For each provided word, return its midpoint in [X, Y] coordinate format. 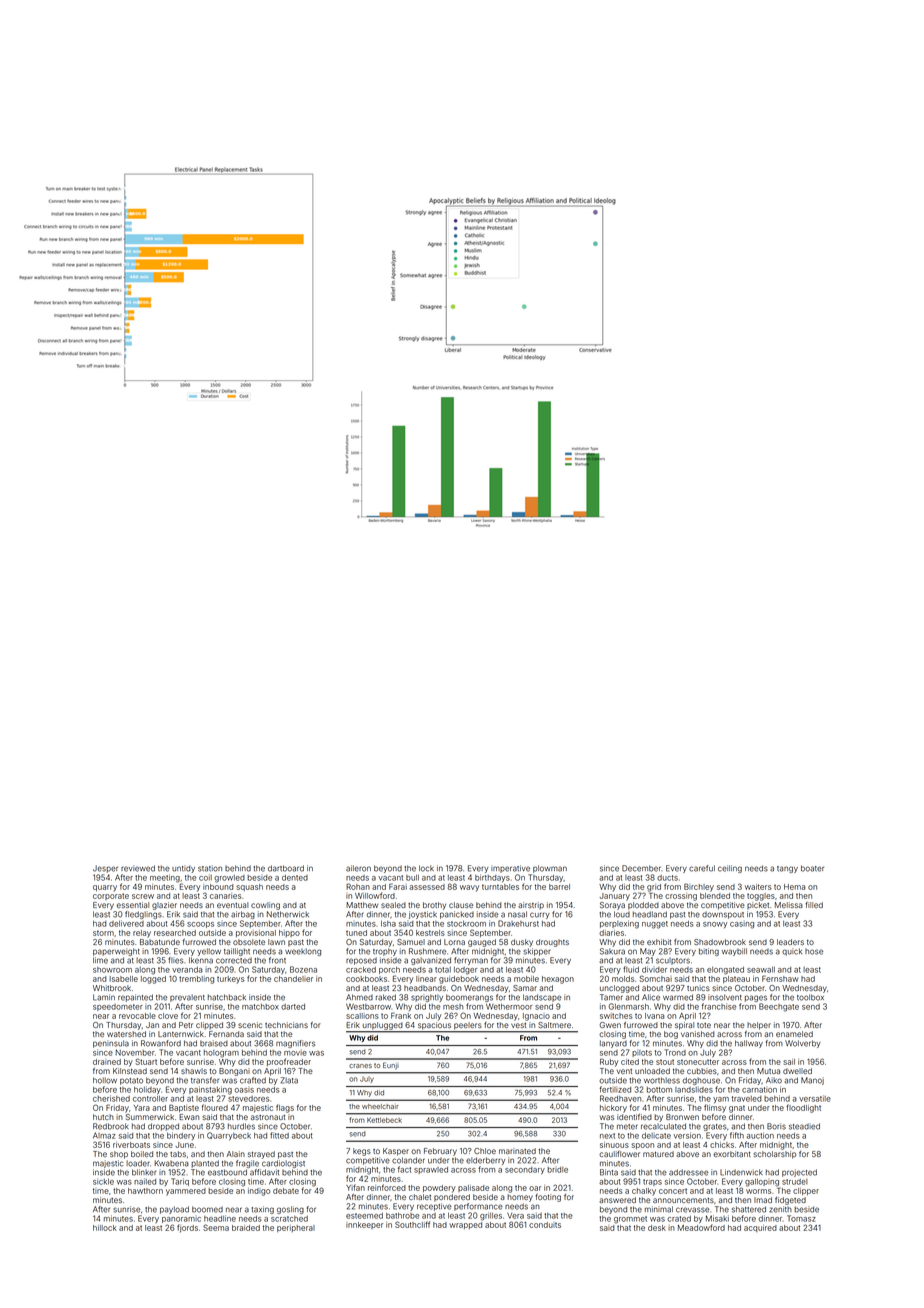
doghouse [701, 1081]
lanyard [613, 1044]
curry [540, 915]
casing [742, 924]
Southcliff [412, 1224]
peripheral [296, 1228]
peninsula [111, 1044]
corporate [111, 896]
